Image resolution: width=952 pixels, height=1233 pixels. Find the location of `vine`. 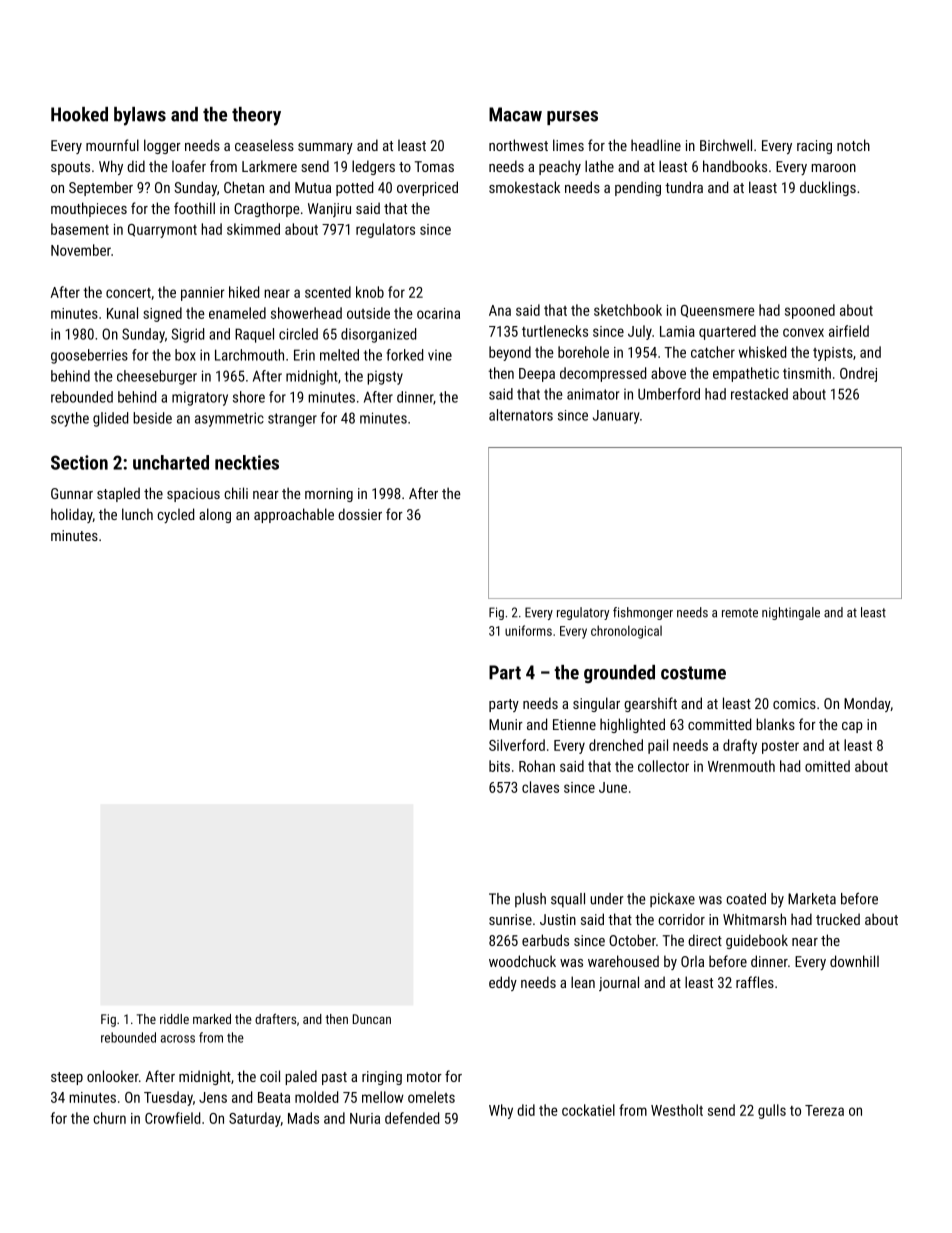

vine is located at coordinates (440, 355).
